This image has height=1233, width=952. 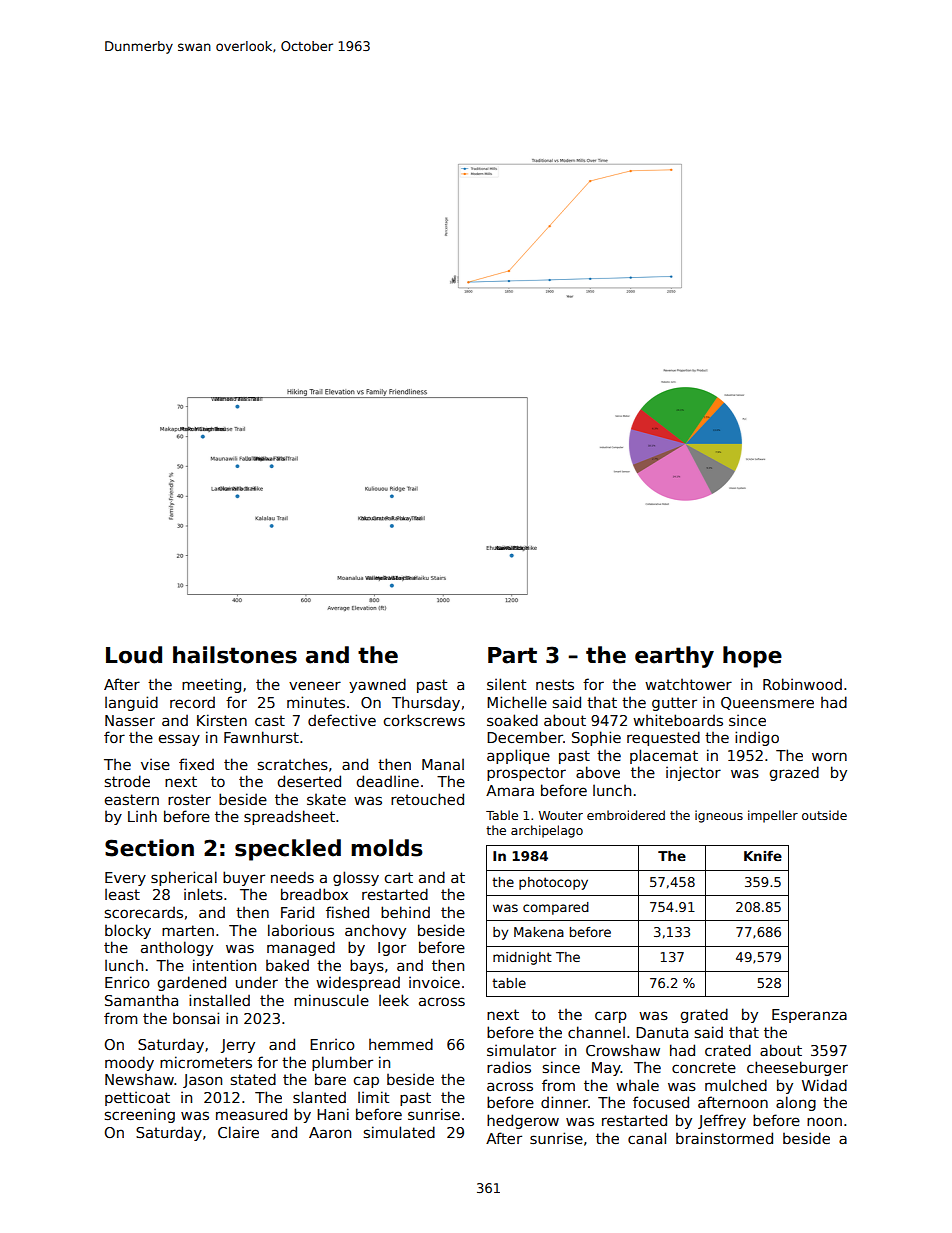 I want to click on roster, so click(x=189, y=799).
